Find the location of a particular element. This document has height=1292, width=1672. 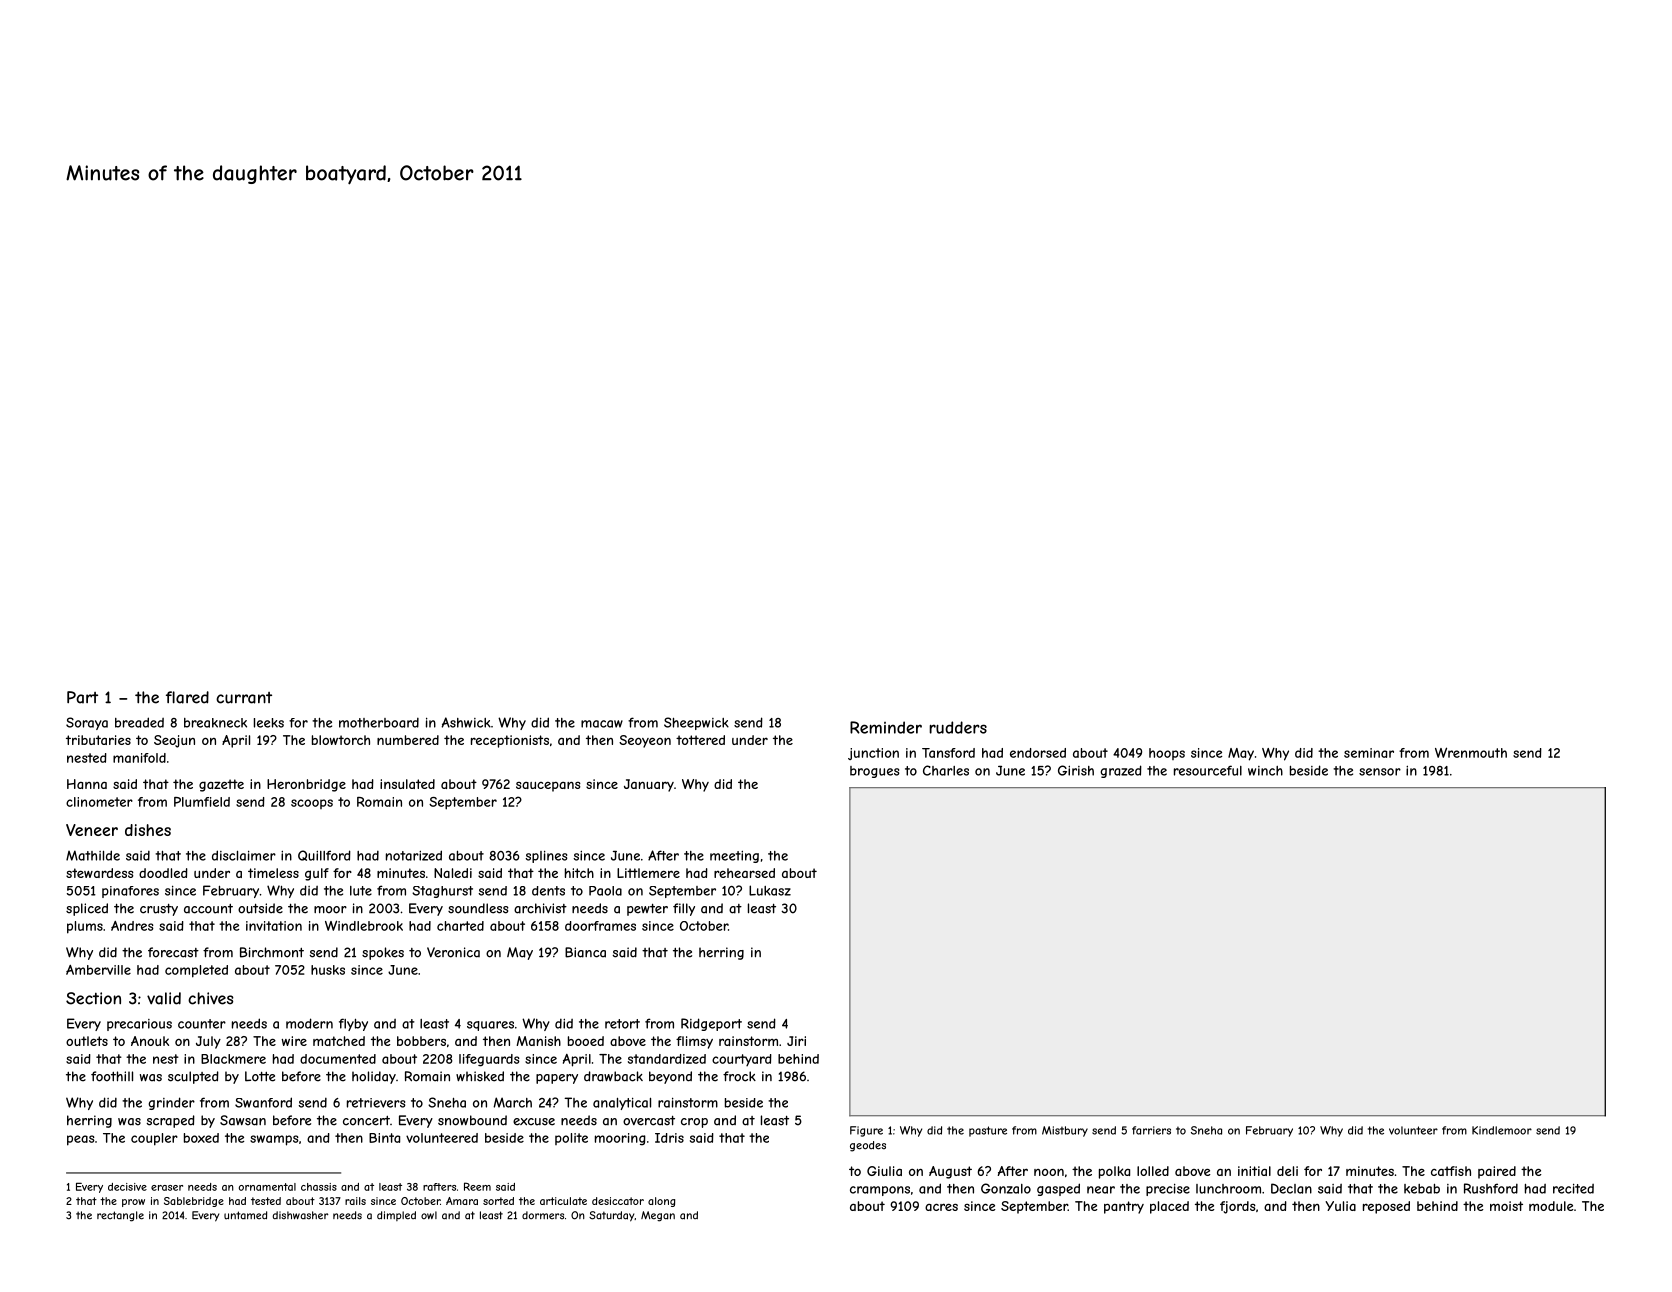

sensor is located at coordinates (1380, 772).
